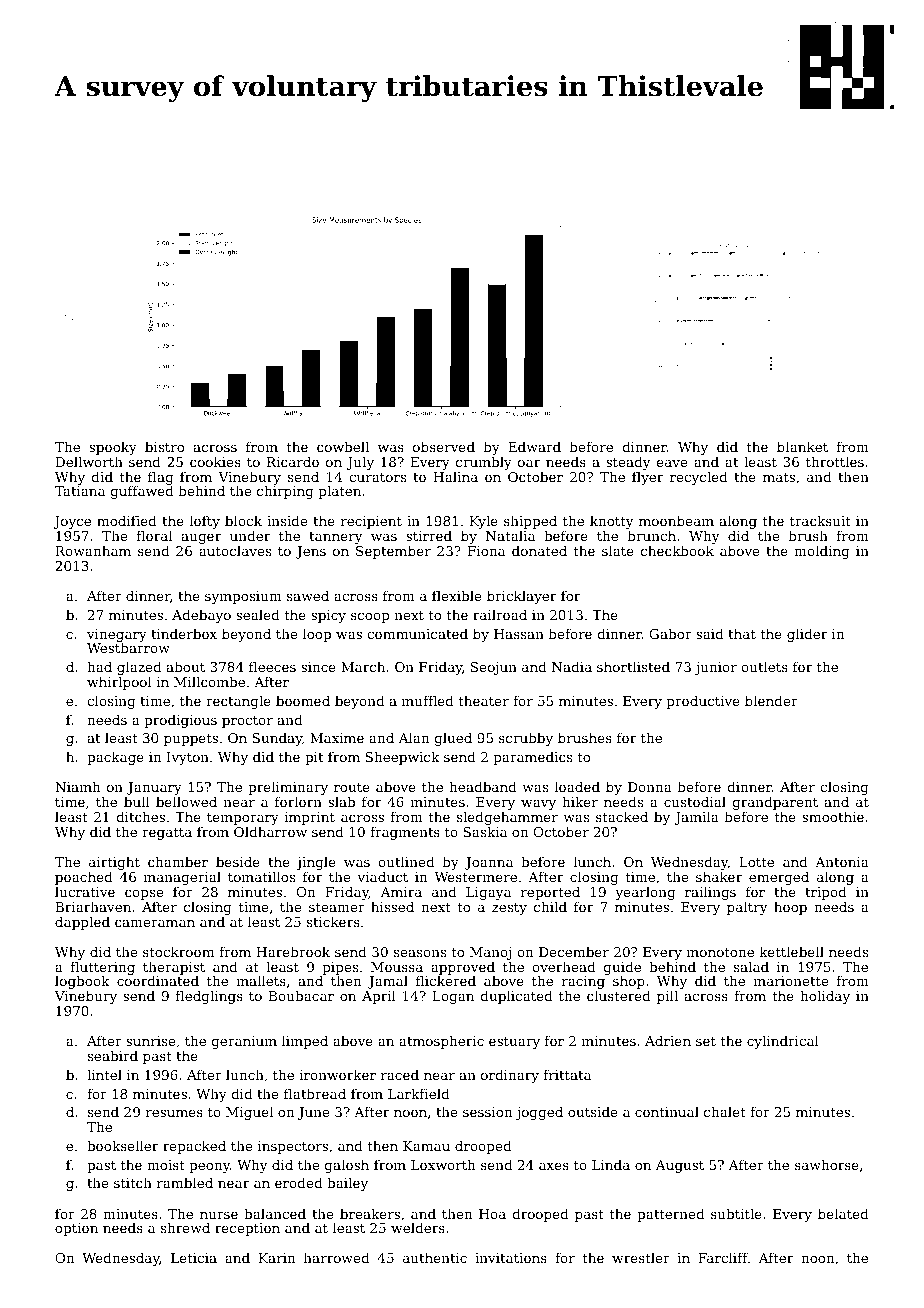  Describe the element at coordinates (174, 968) in the page. I see `therapist` at that location.
